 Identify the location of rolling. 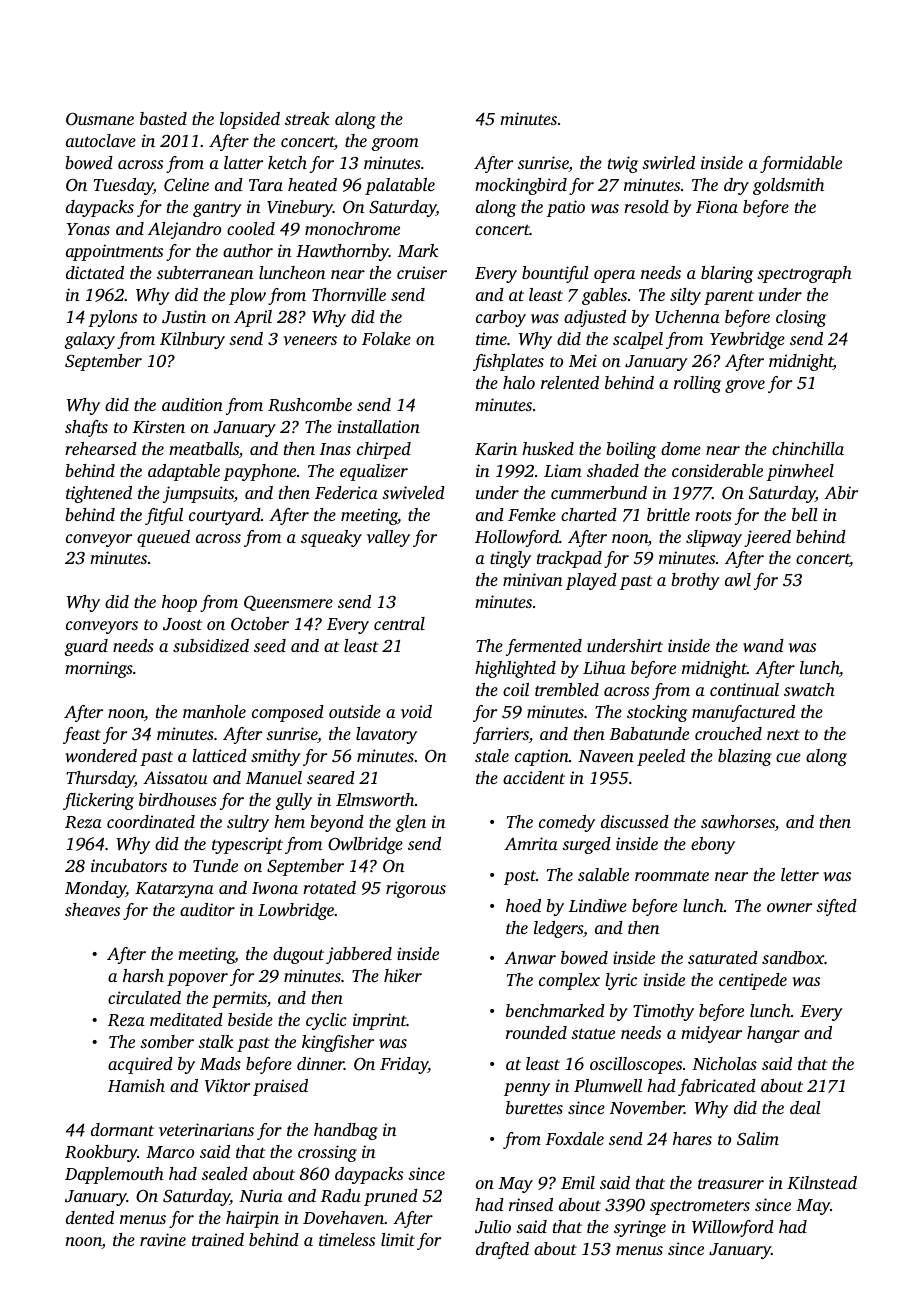
(697, 384).
